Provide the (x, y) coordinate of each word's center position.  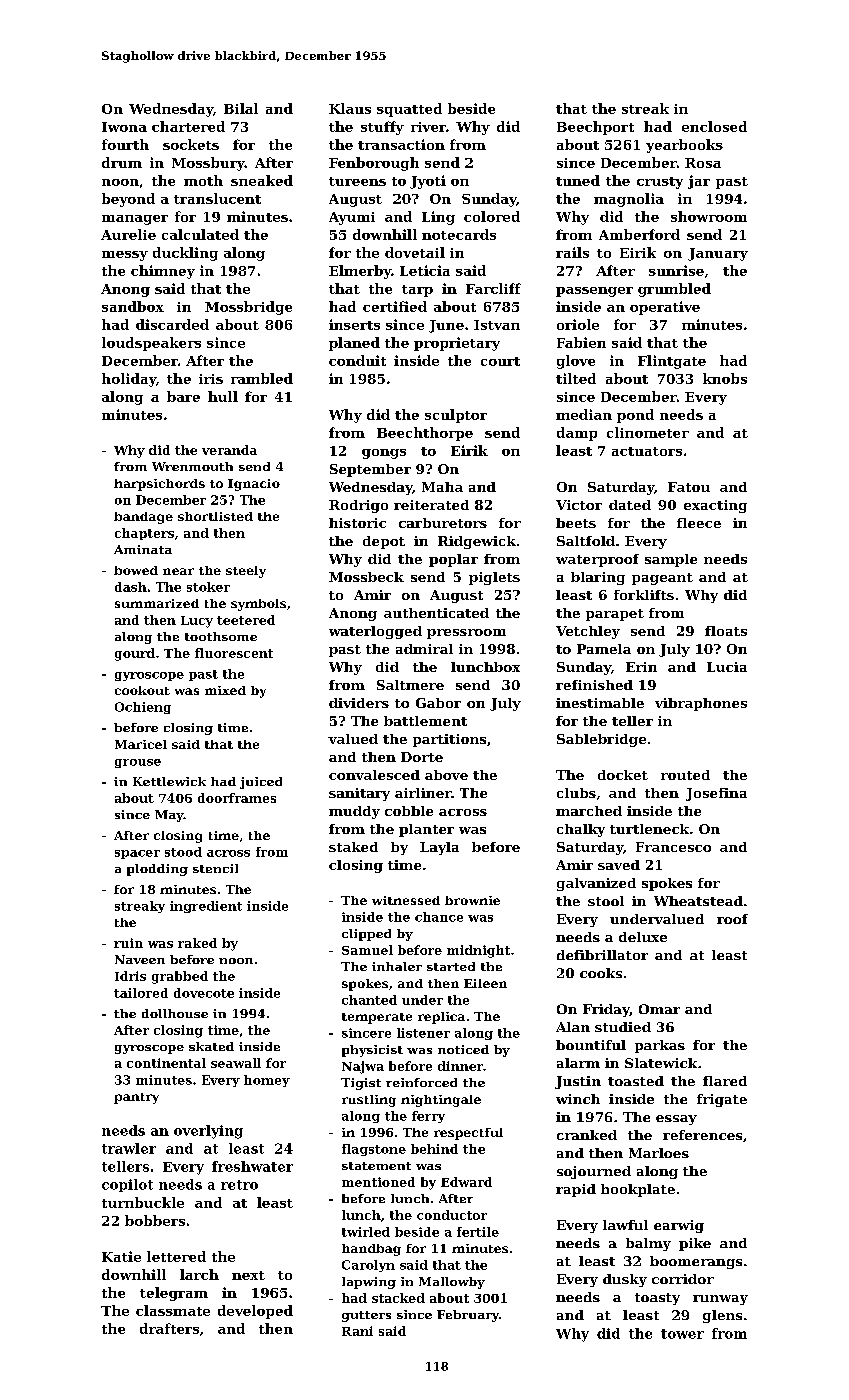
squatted (409, 110)
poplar (453, 560)
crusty (660, 183)
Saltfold (586, 541)
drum (122, 162)
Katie (121, 1256)
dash (131, 587)
